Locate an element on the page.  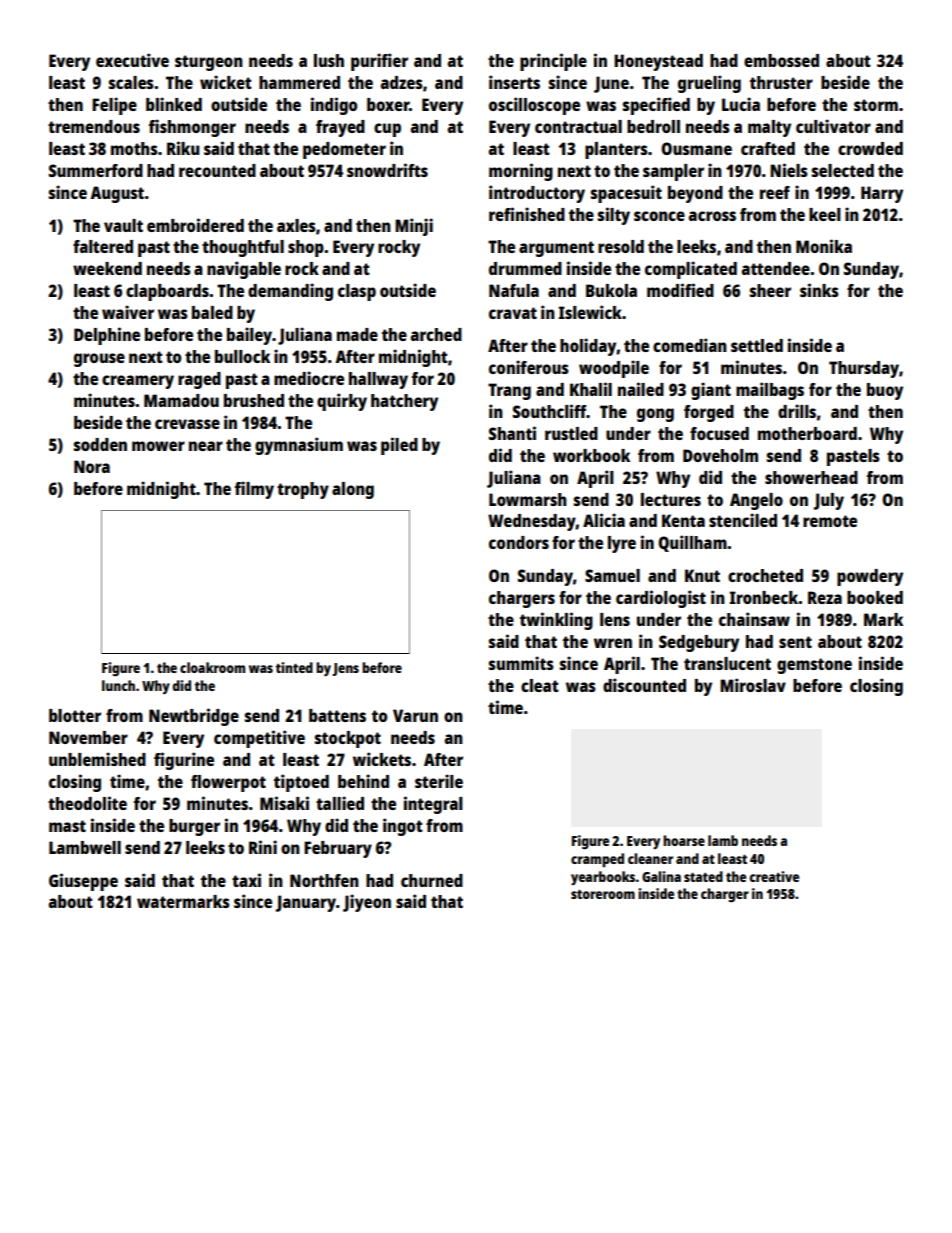
contractual is located at coordinates (578, 126).
